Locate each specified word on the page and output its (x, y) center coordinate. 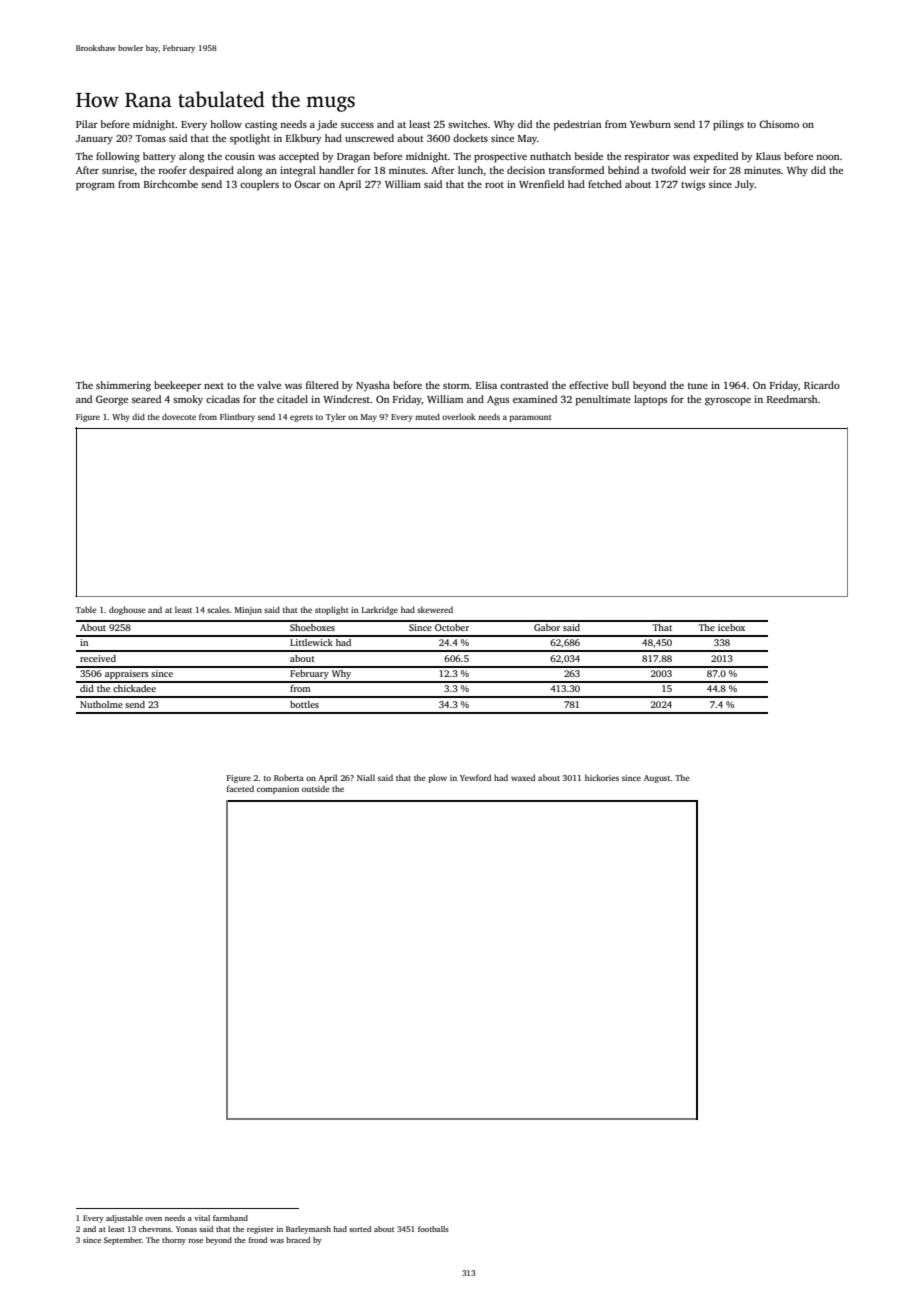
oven (153, 1219)
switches (467, 124)
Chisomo (779, 124)
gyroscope (728, 402)
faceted (240, 788)
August (657, 779)
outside (315, 788)
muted (427, 416)
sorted (360, 1229)
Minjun (248, 611)
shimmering (123, 386)
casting (261, 125)
